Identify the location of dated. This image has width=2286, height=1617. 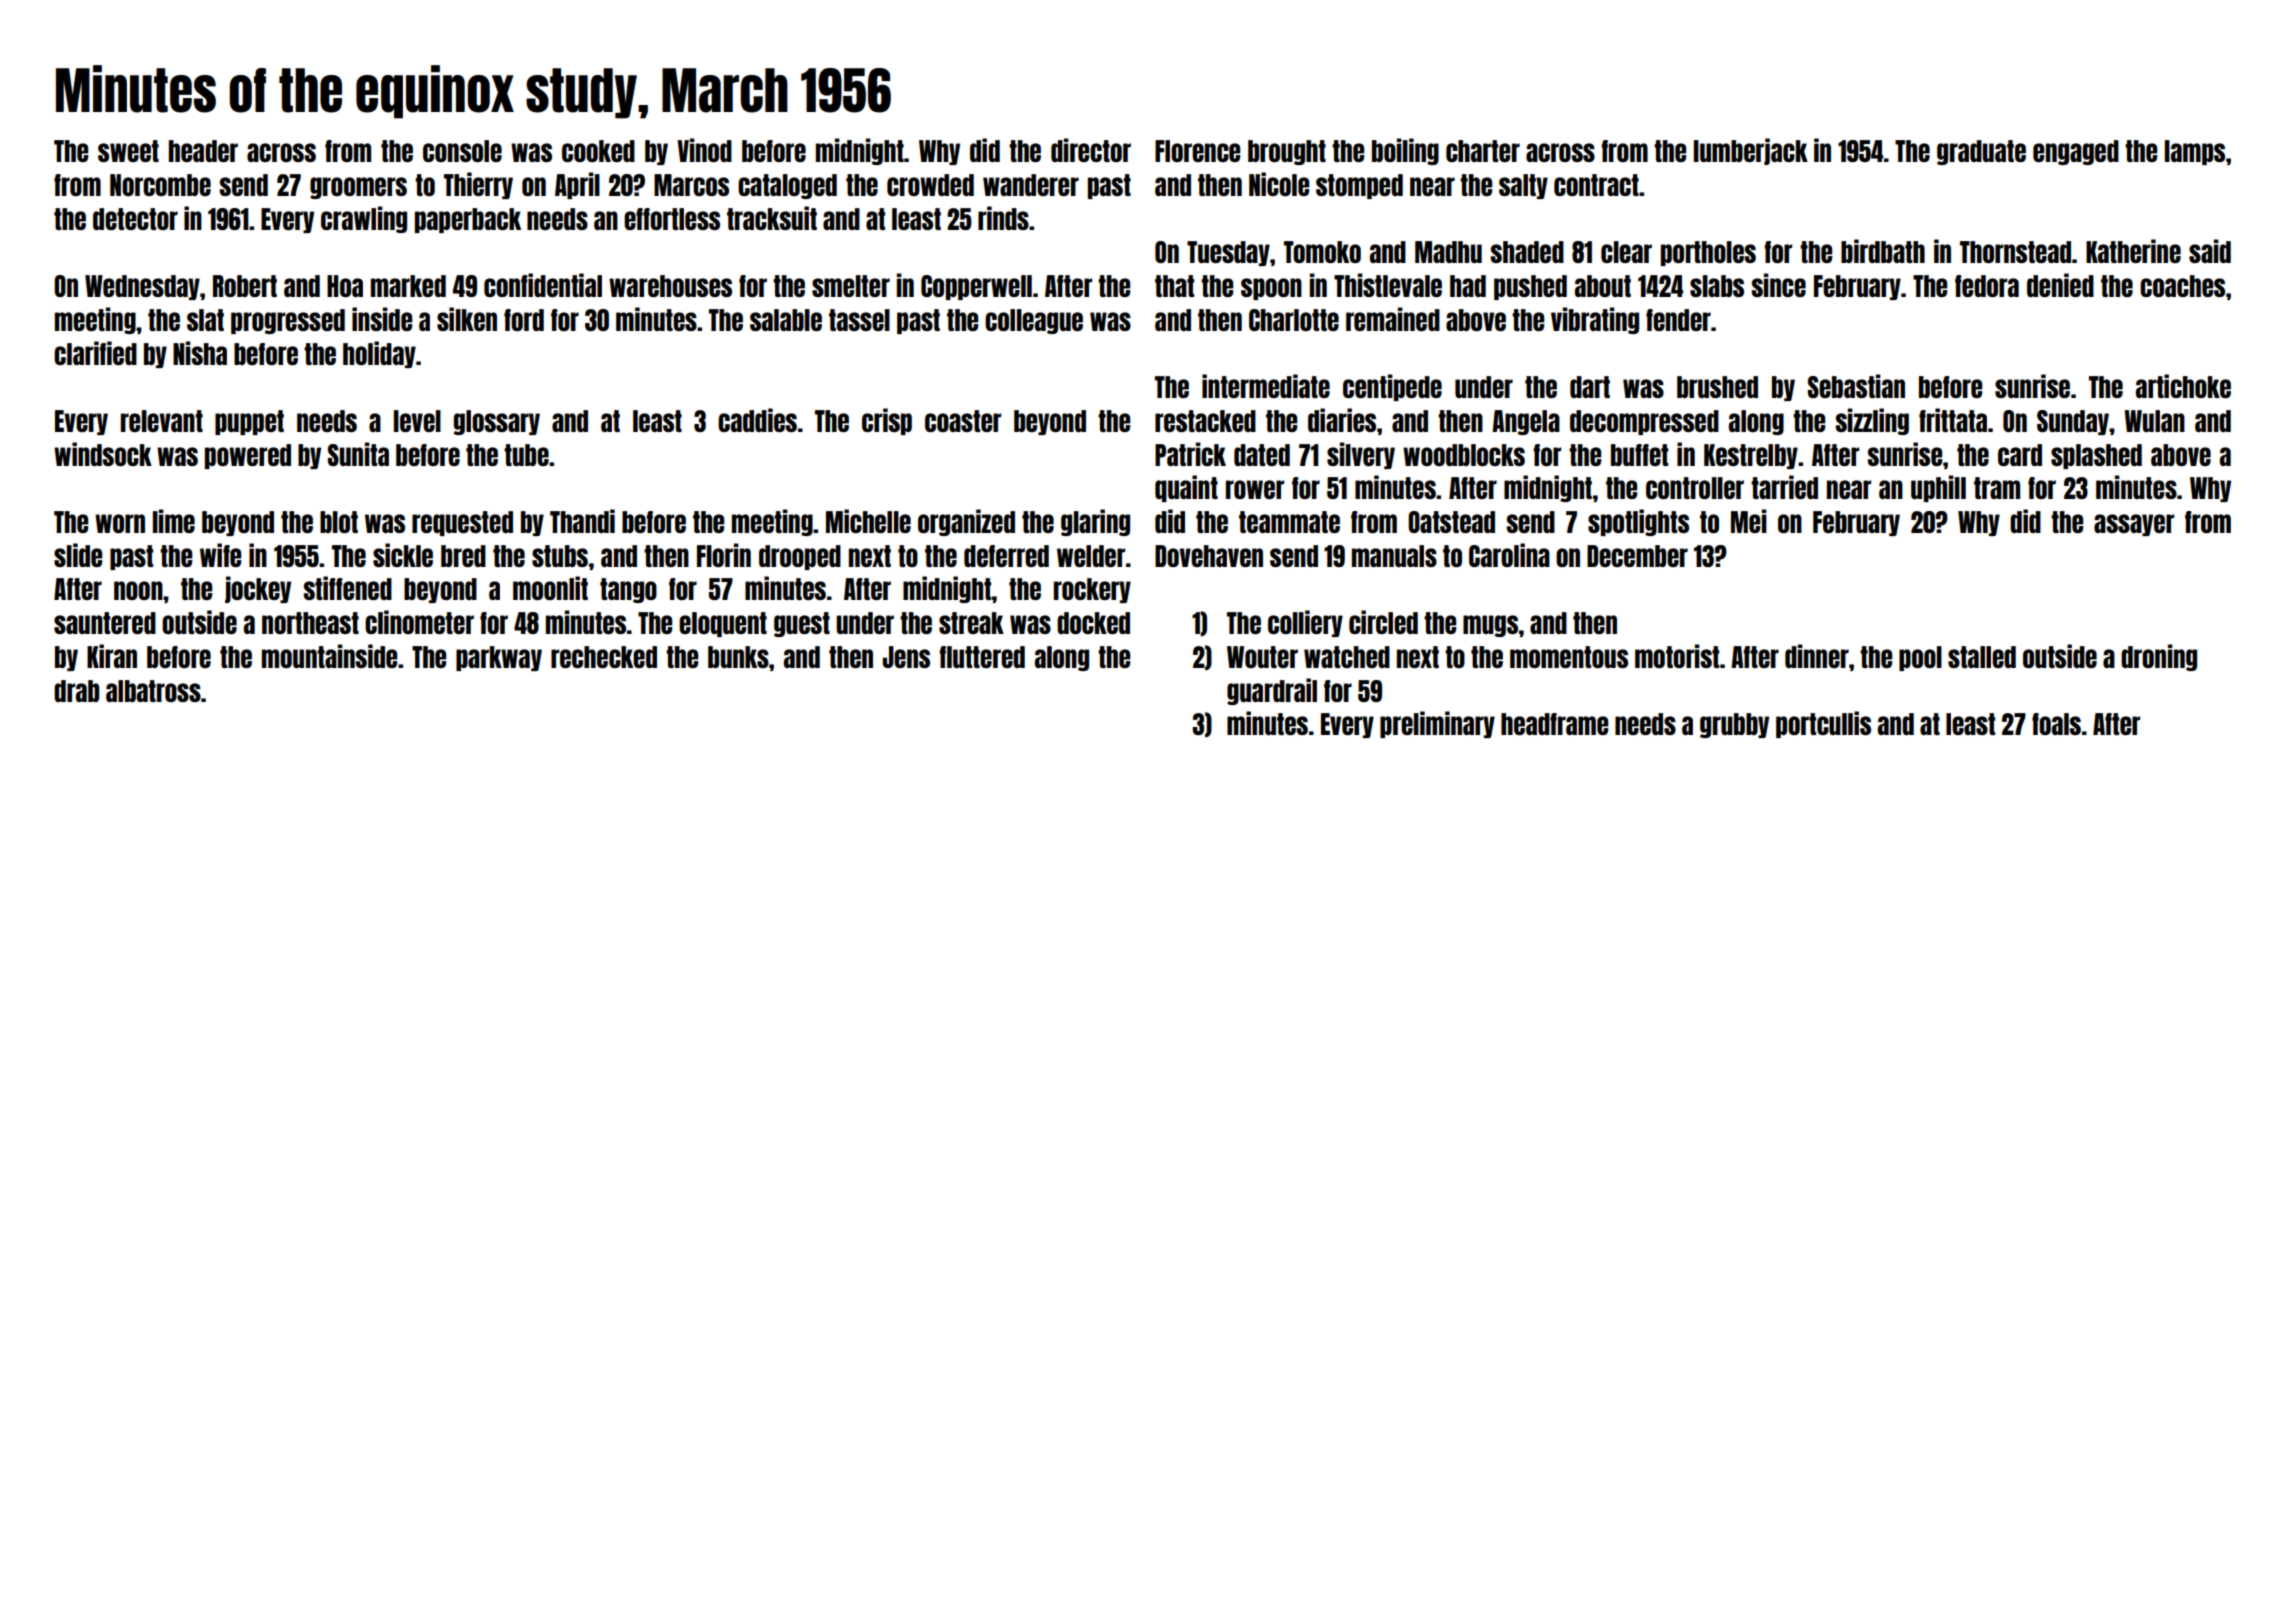
(1262, 455).
